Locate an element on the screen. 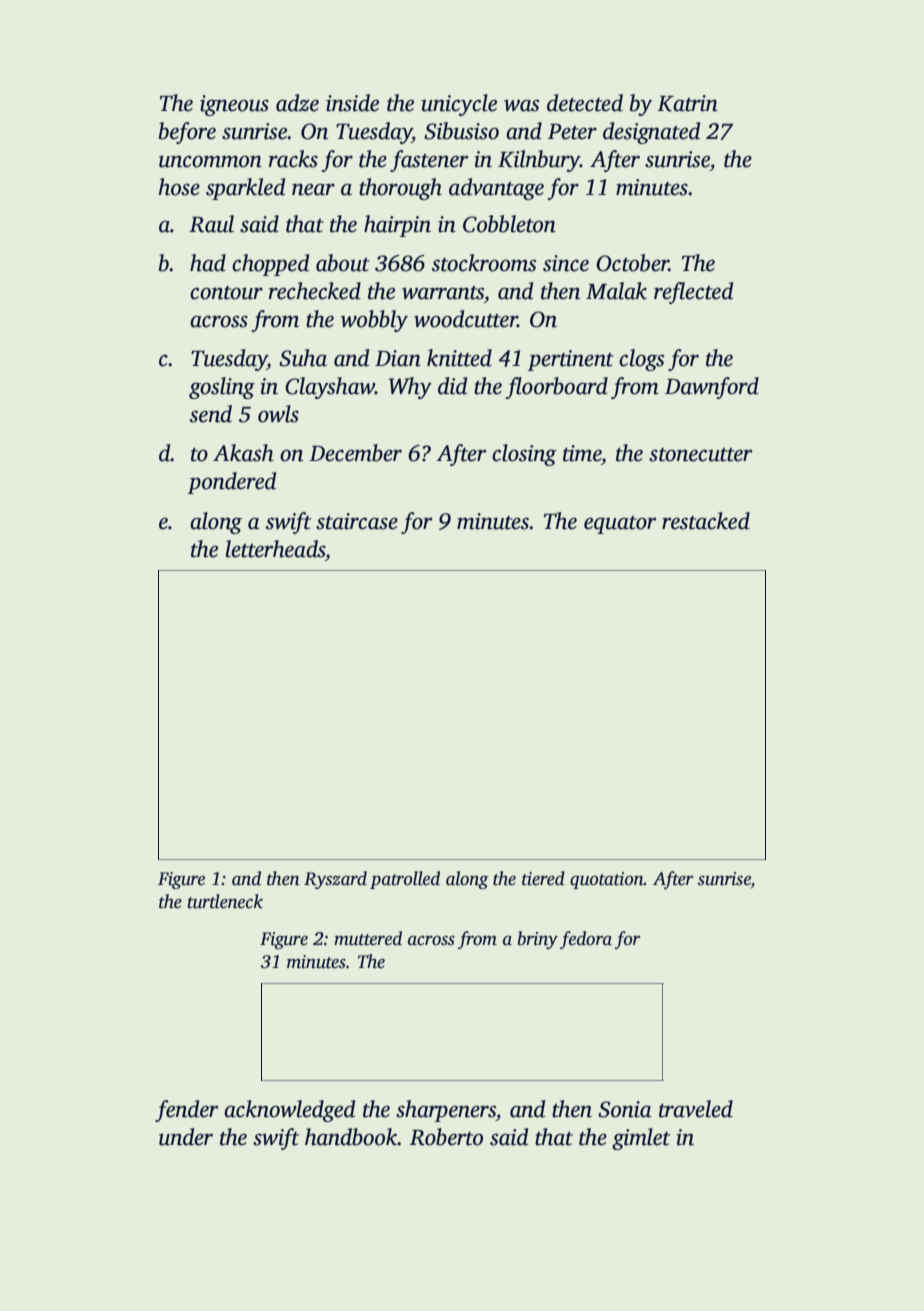  patrolled is located at coordinates (405, 880).
